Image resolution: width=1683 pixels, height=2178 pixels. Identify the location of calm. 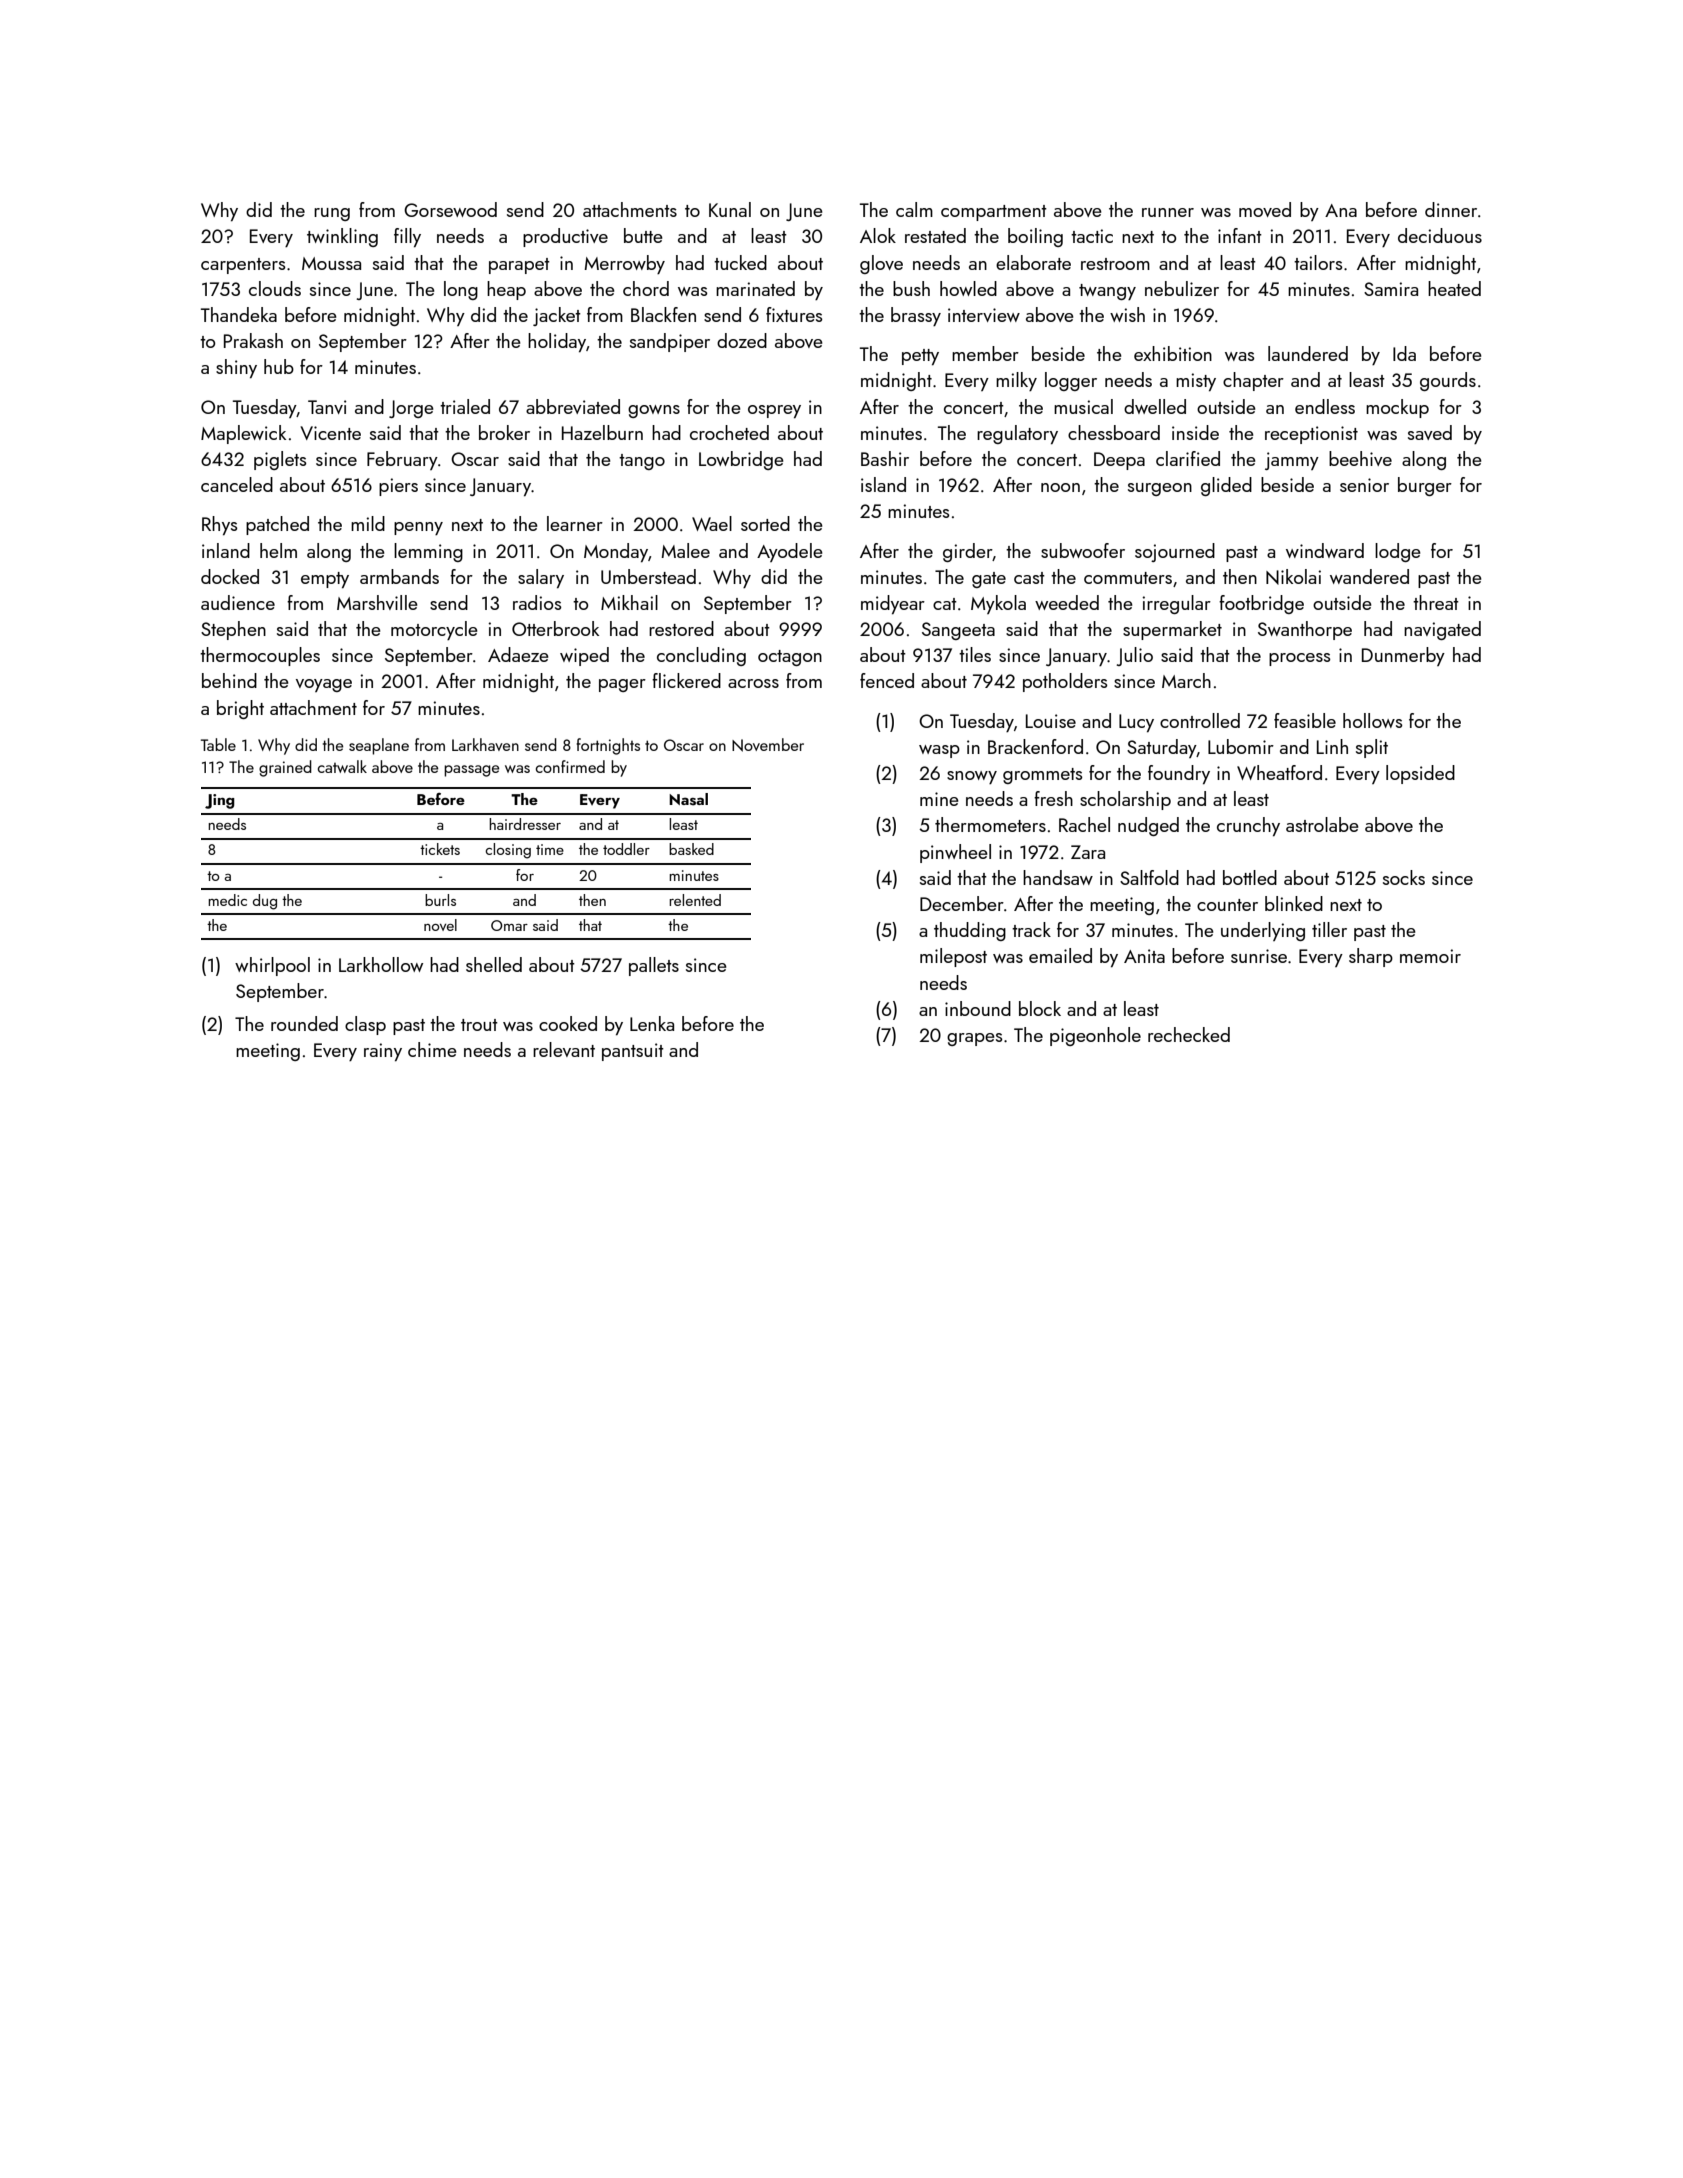
(914, 209).
